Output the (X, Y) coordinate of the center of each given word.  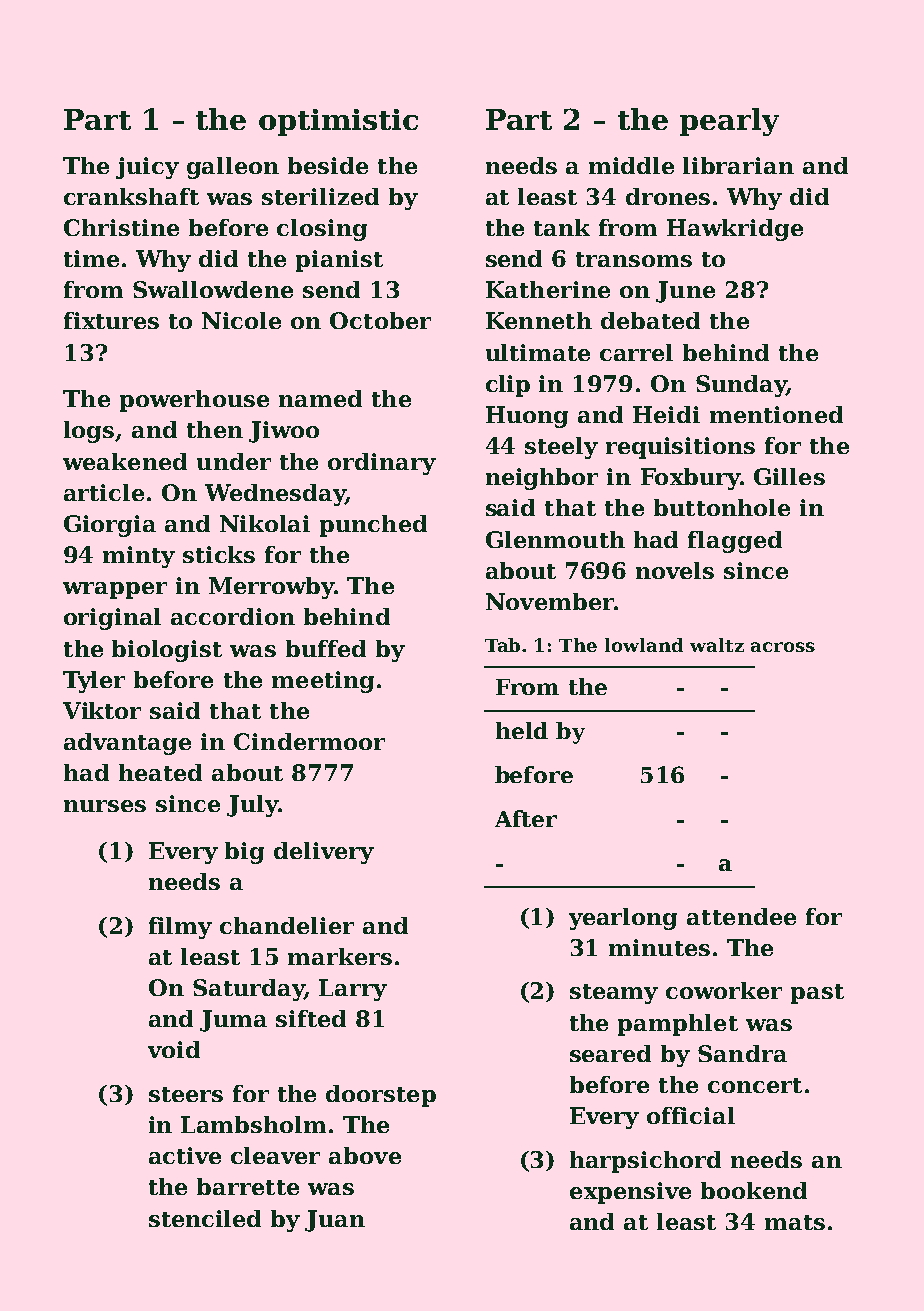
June (685, 292)
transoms (634, 259)
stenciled (205, 1218)
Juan (335, 1221)
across (783, 647)
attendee (741, 916)
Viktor (102, 710)
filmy (180, 928)
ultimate (538, 352)
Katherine (548, 289)
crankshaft (131, 196)
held (522, 730)
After (526, 818)
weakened (125, 461)
